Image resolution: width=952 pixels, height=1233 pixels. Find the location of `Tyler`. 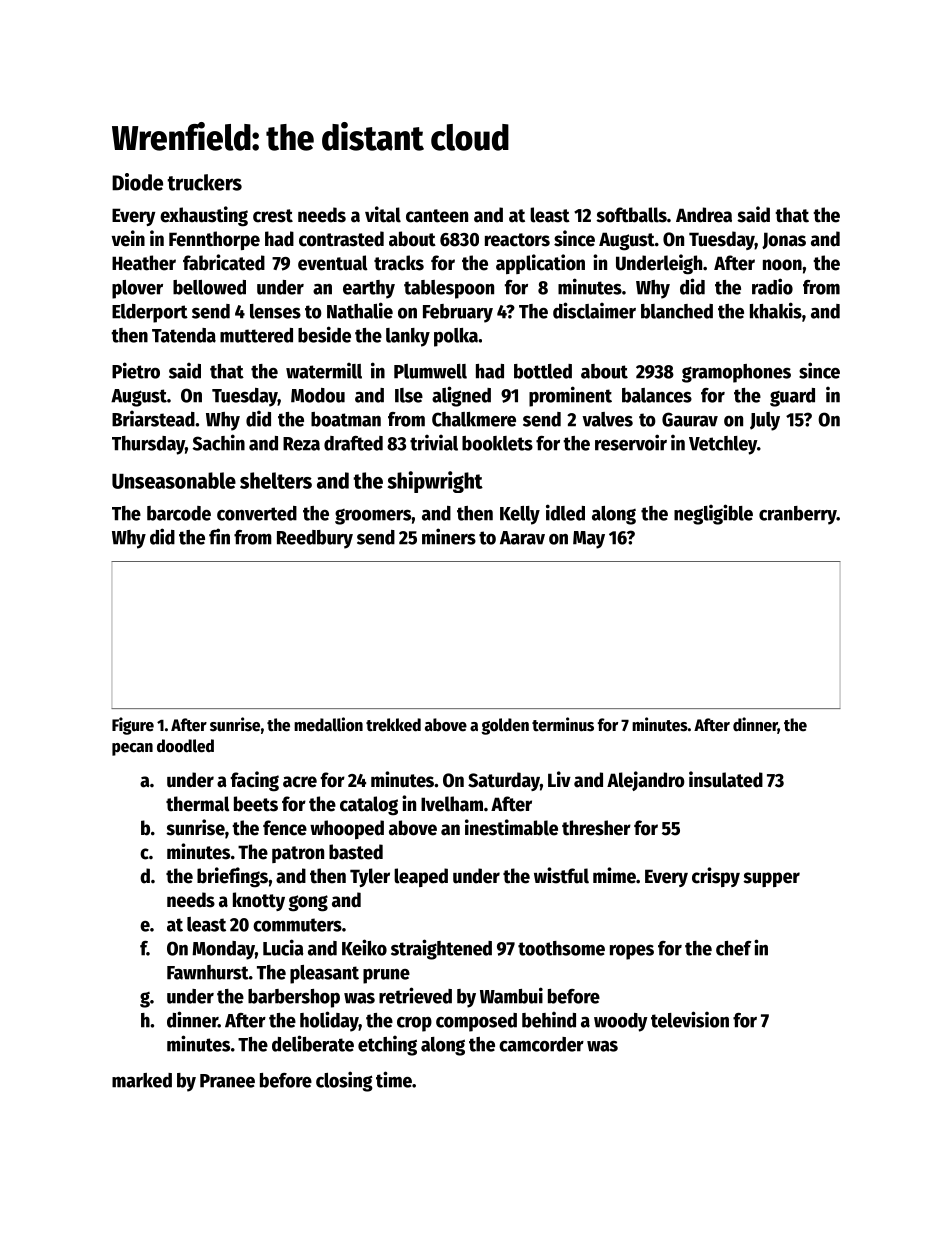

Tyler is located at coordinates (370, 877).
